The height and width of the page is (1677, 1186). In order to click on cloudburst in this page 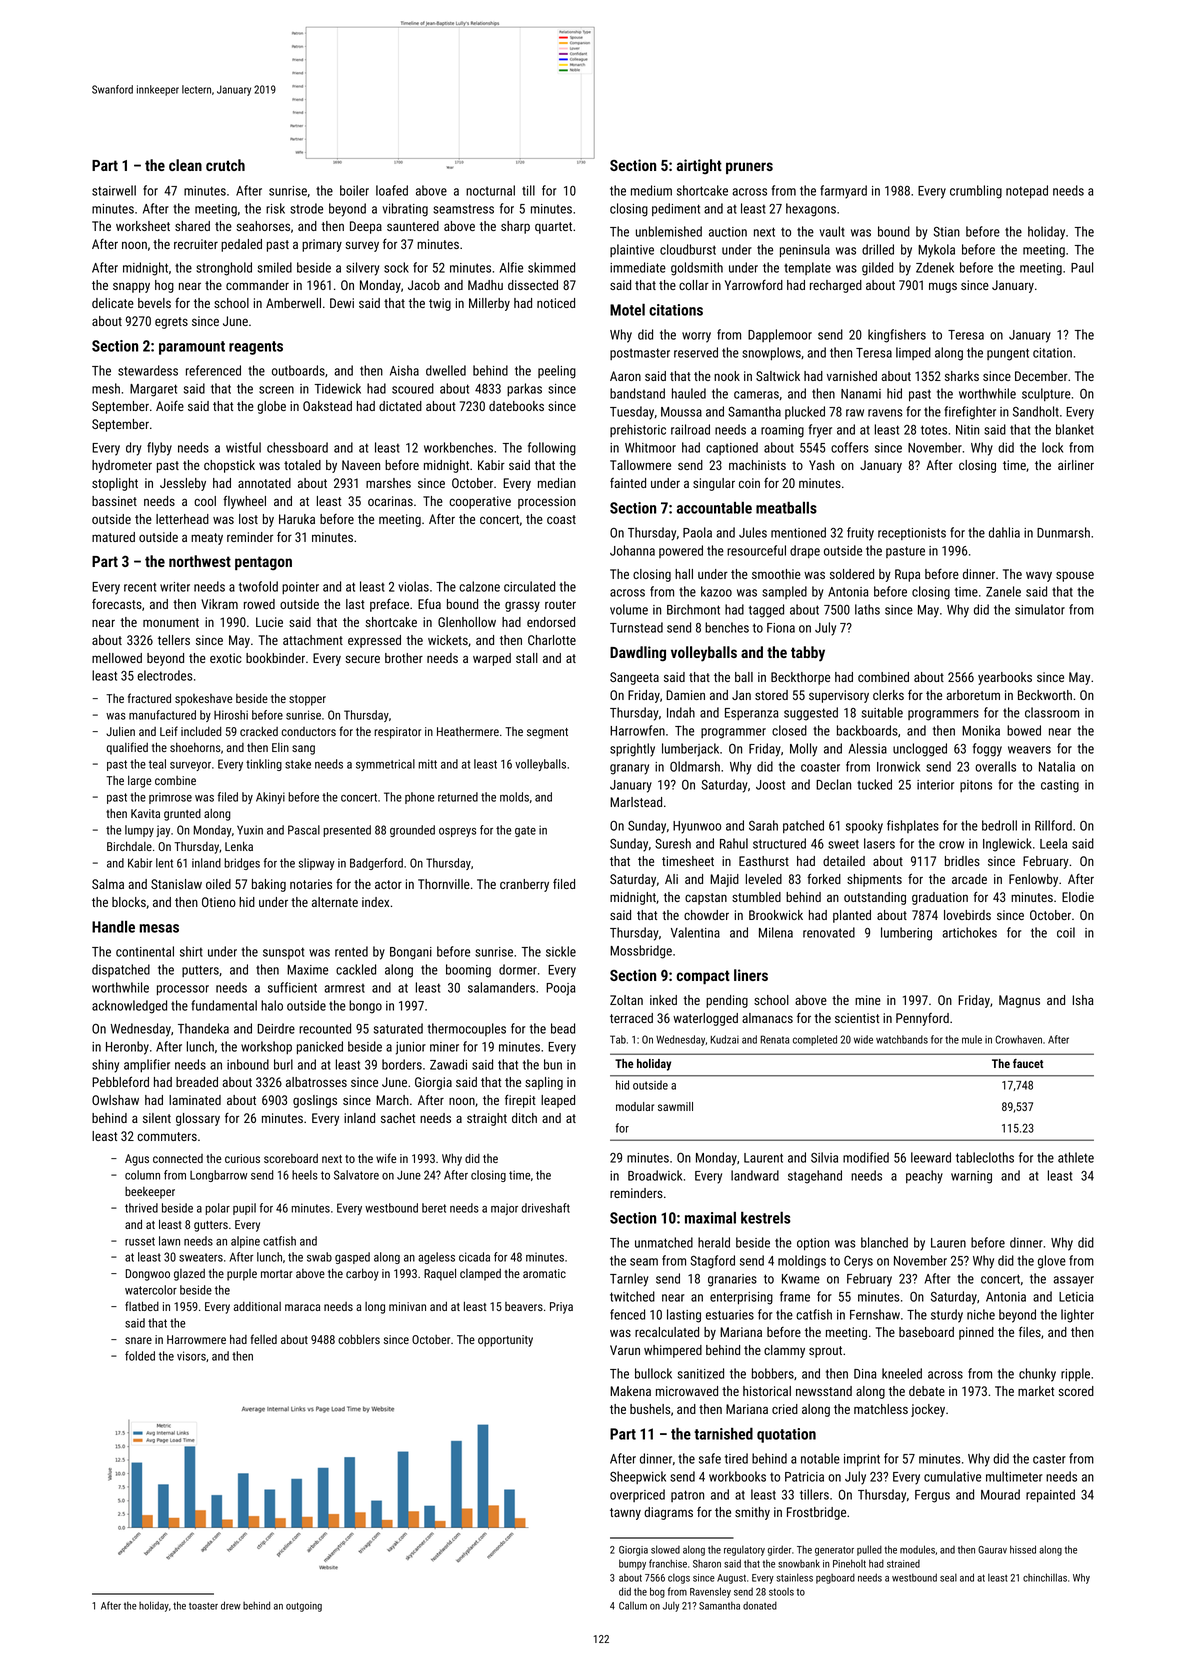, I will do `click(688, 249)`.
